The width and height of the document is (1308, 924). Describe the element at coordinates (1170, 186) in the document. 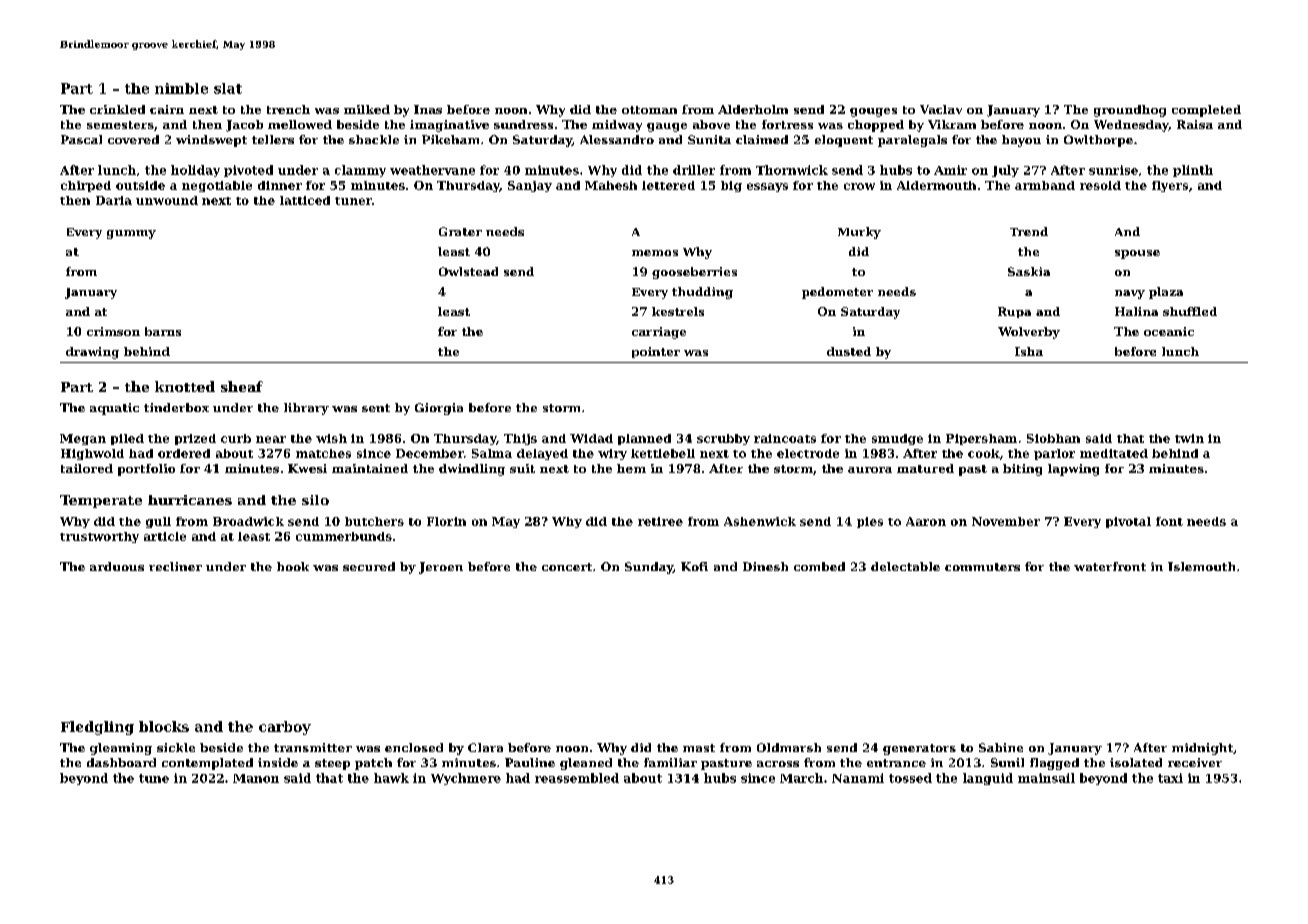

I see `flyers` at that location.
